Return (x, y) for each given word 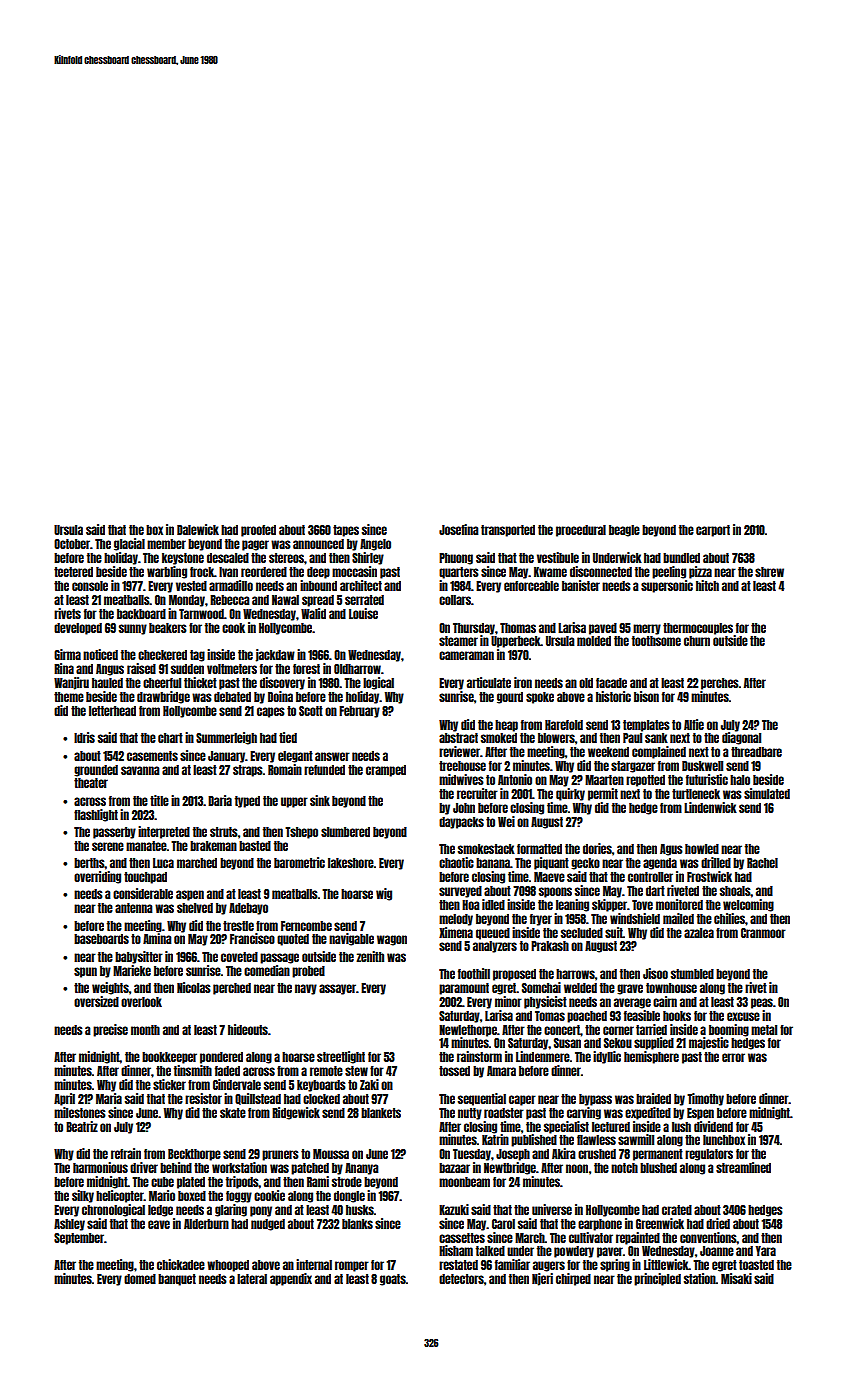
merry (647, 629)
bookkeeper (169, 1058)
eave (159, 1224)
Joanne (717, 1251)
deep (318, 573)
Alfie (694, 724)
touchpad (145, 878)
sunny (133, 629)
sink (320, 800)
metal (764, 1030)
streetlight (341, 1057)
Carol (503, 1224)
